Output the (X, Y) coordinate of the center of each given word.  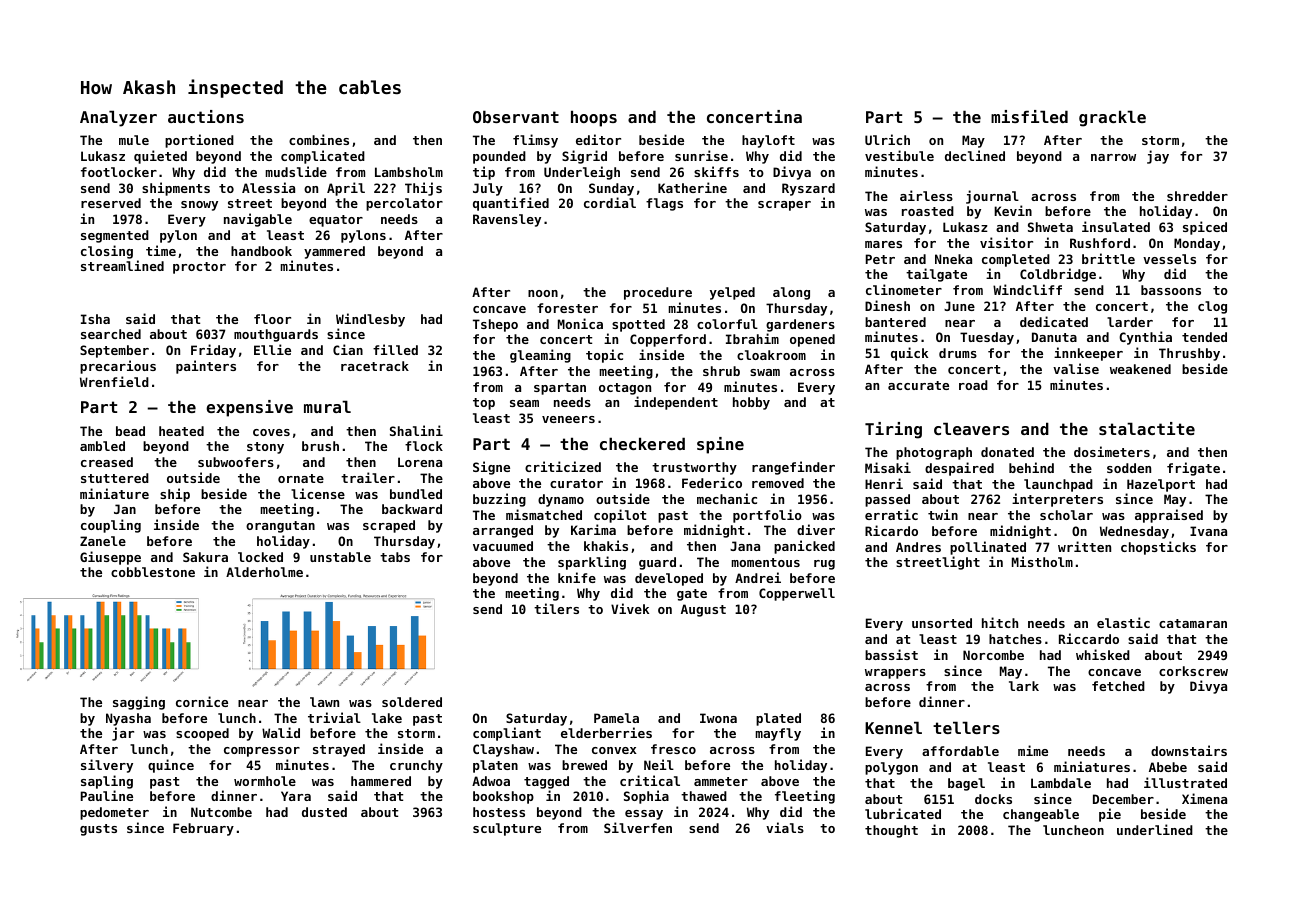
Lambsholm (409, 172)
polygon (891, 768)
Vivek (630, 608)
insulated (1116, 226)
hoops (594, 118)
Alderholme (264, 572)
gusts (98, 830)
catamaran (1193, 623)
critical (650, 780)
